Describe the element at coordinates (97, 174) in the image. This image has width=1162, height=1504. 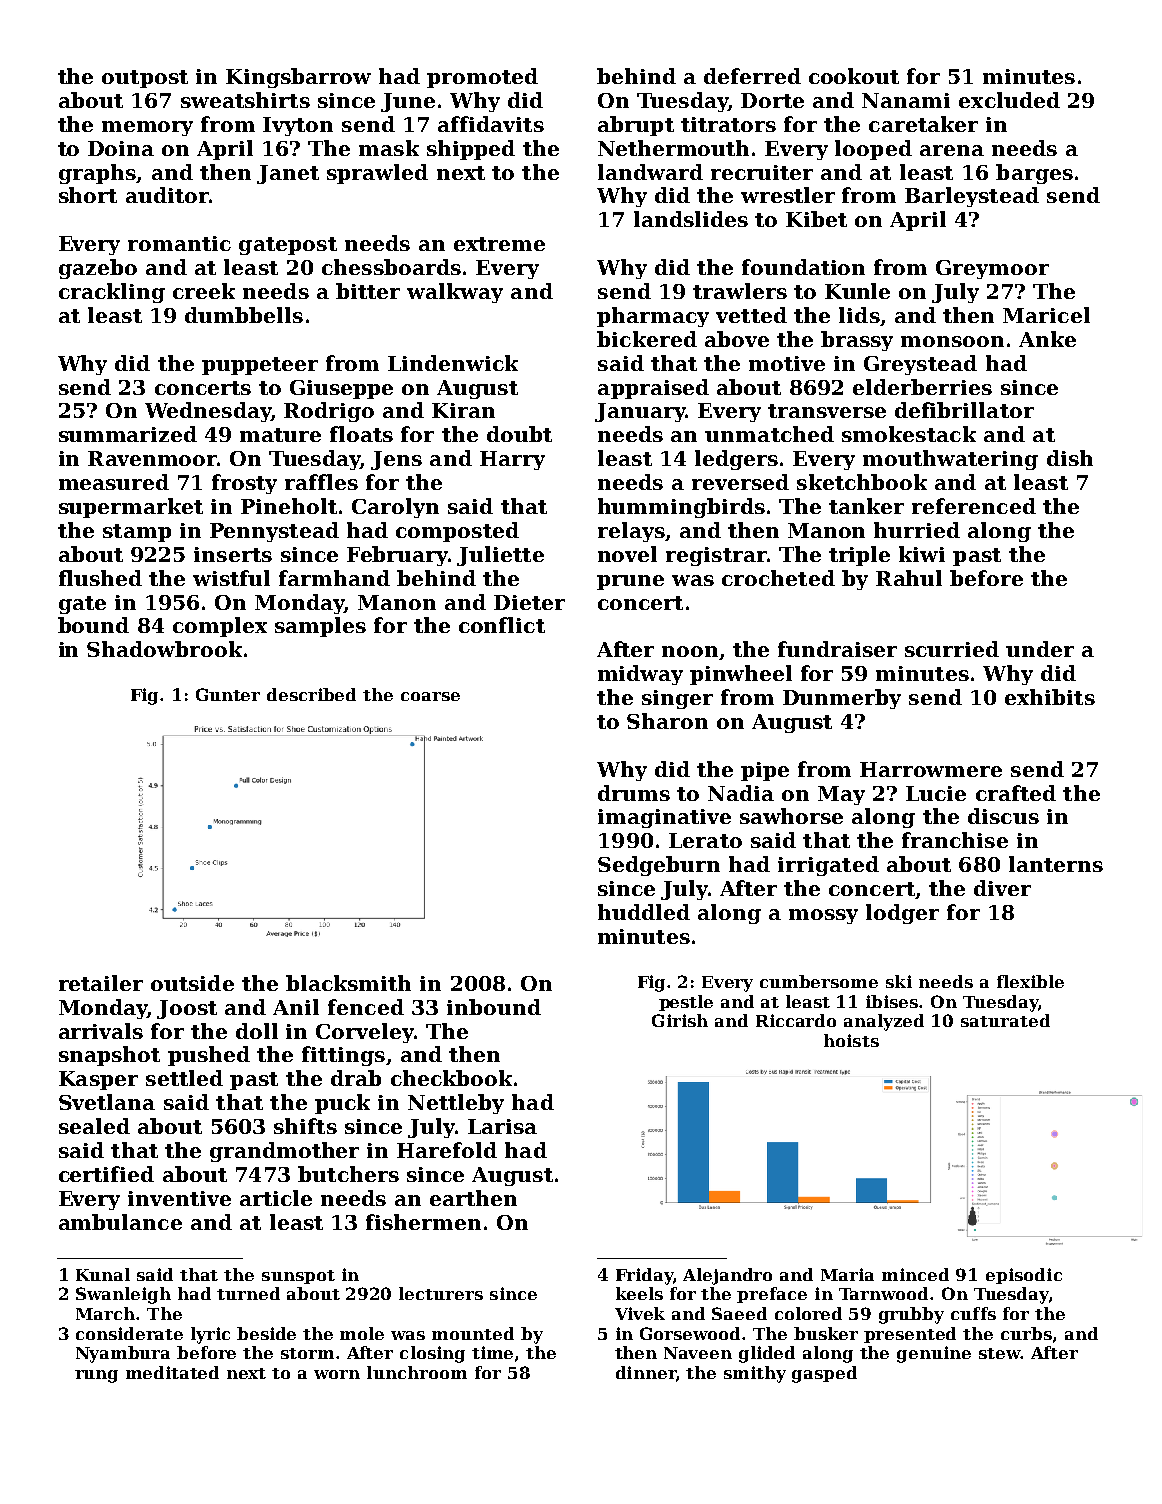
I see `graphs` at that location.
